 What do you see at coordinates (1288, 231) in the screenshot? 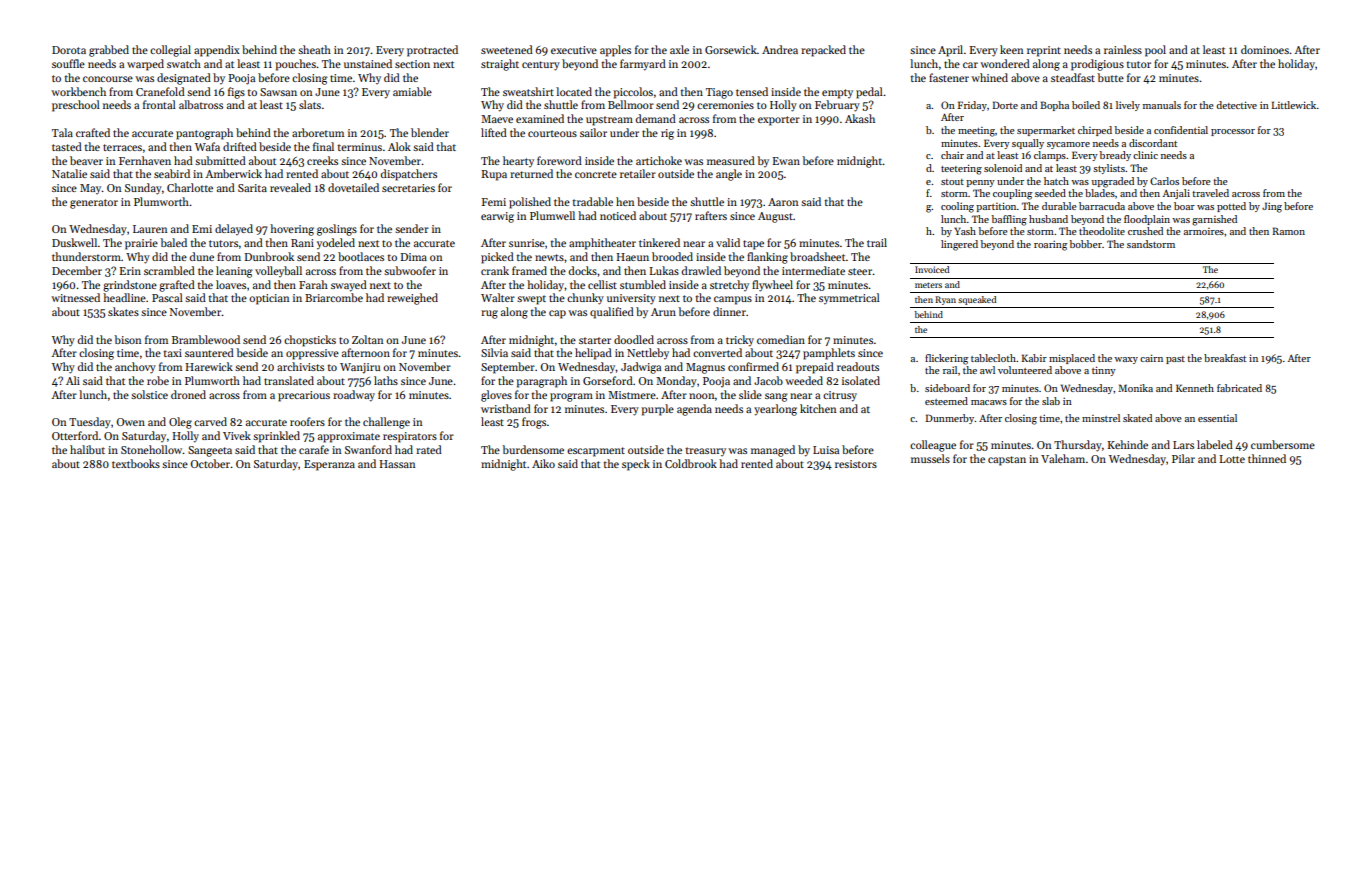
I see `Ramon` at bounding box center [1288, 231].
